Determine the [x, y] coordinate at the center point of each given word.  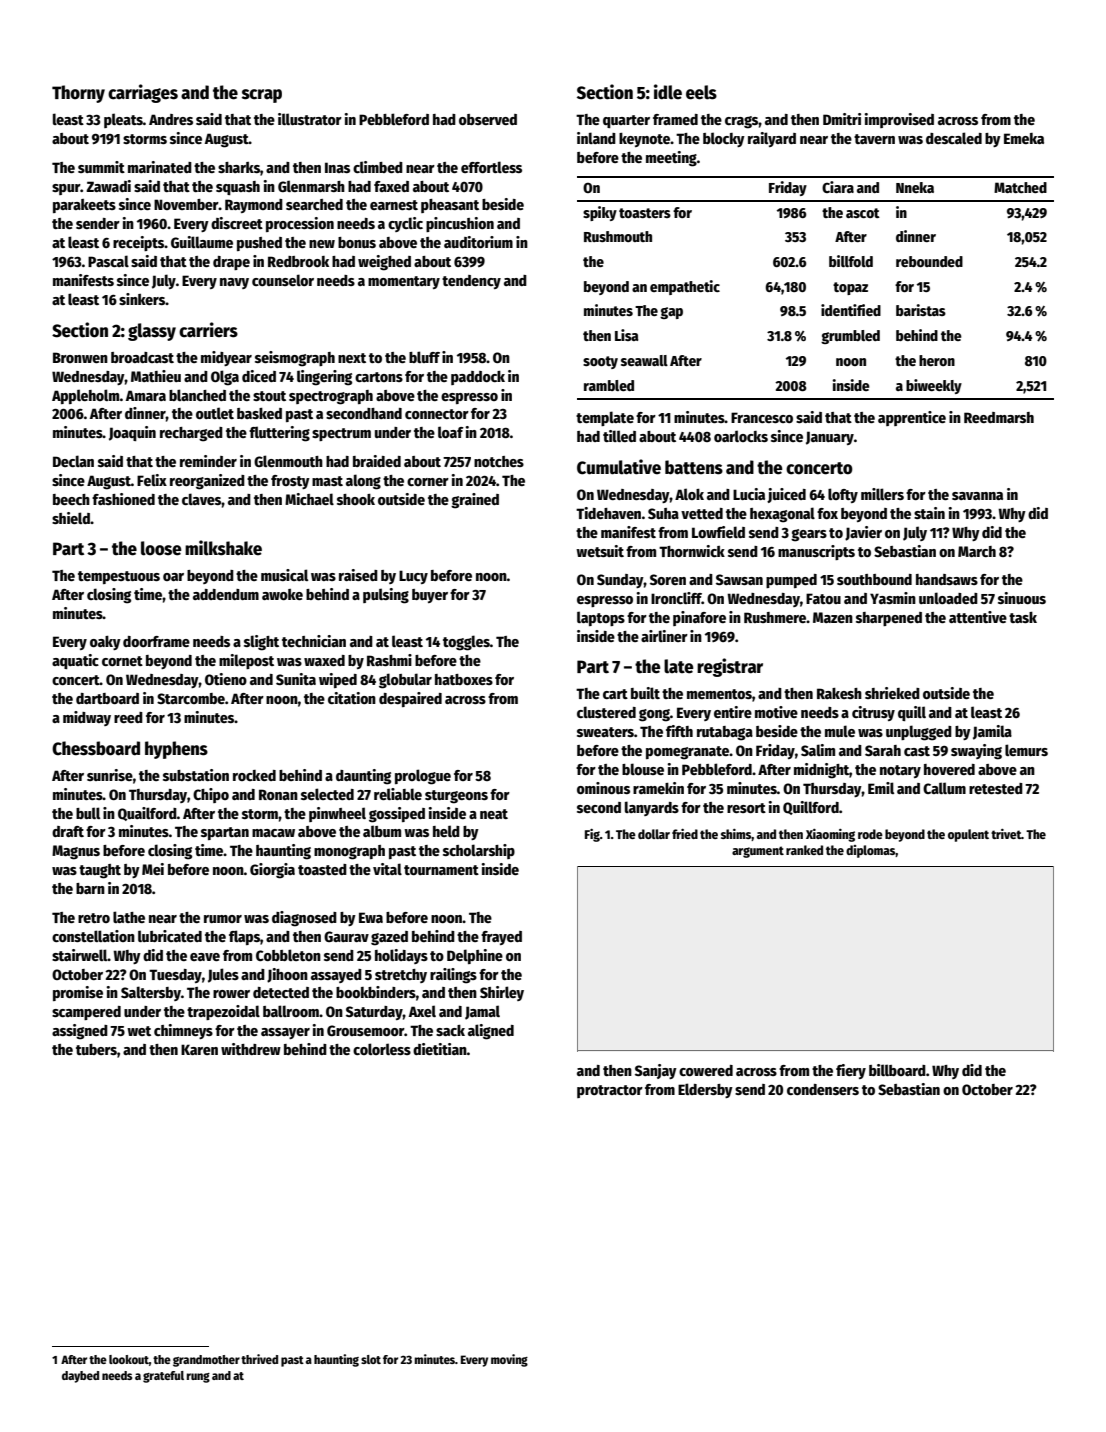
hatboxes [464, 679]
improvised [899, 120]
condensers [823, 1089]
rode [870, 834]
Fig [592, 835]
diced [259, 376]
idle [668, 92]
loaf [451, 432]
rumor [223, 919]
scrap [262, 96]
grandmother [206, 1361]
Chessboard [96, 748]
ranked [804, 850]
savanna [977, 496]
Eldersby [705, 1090]
